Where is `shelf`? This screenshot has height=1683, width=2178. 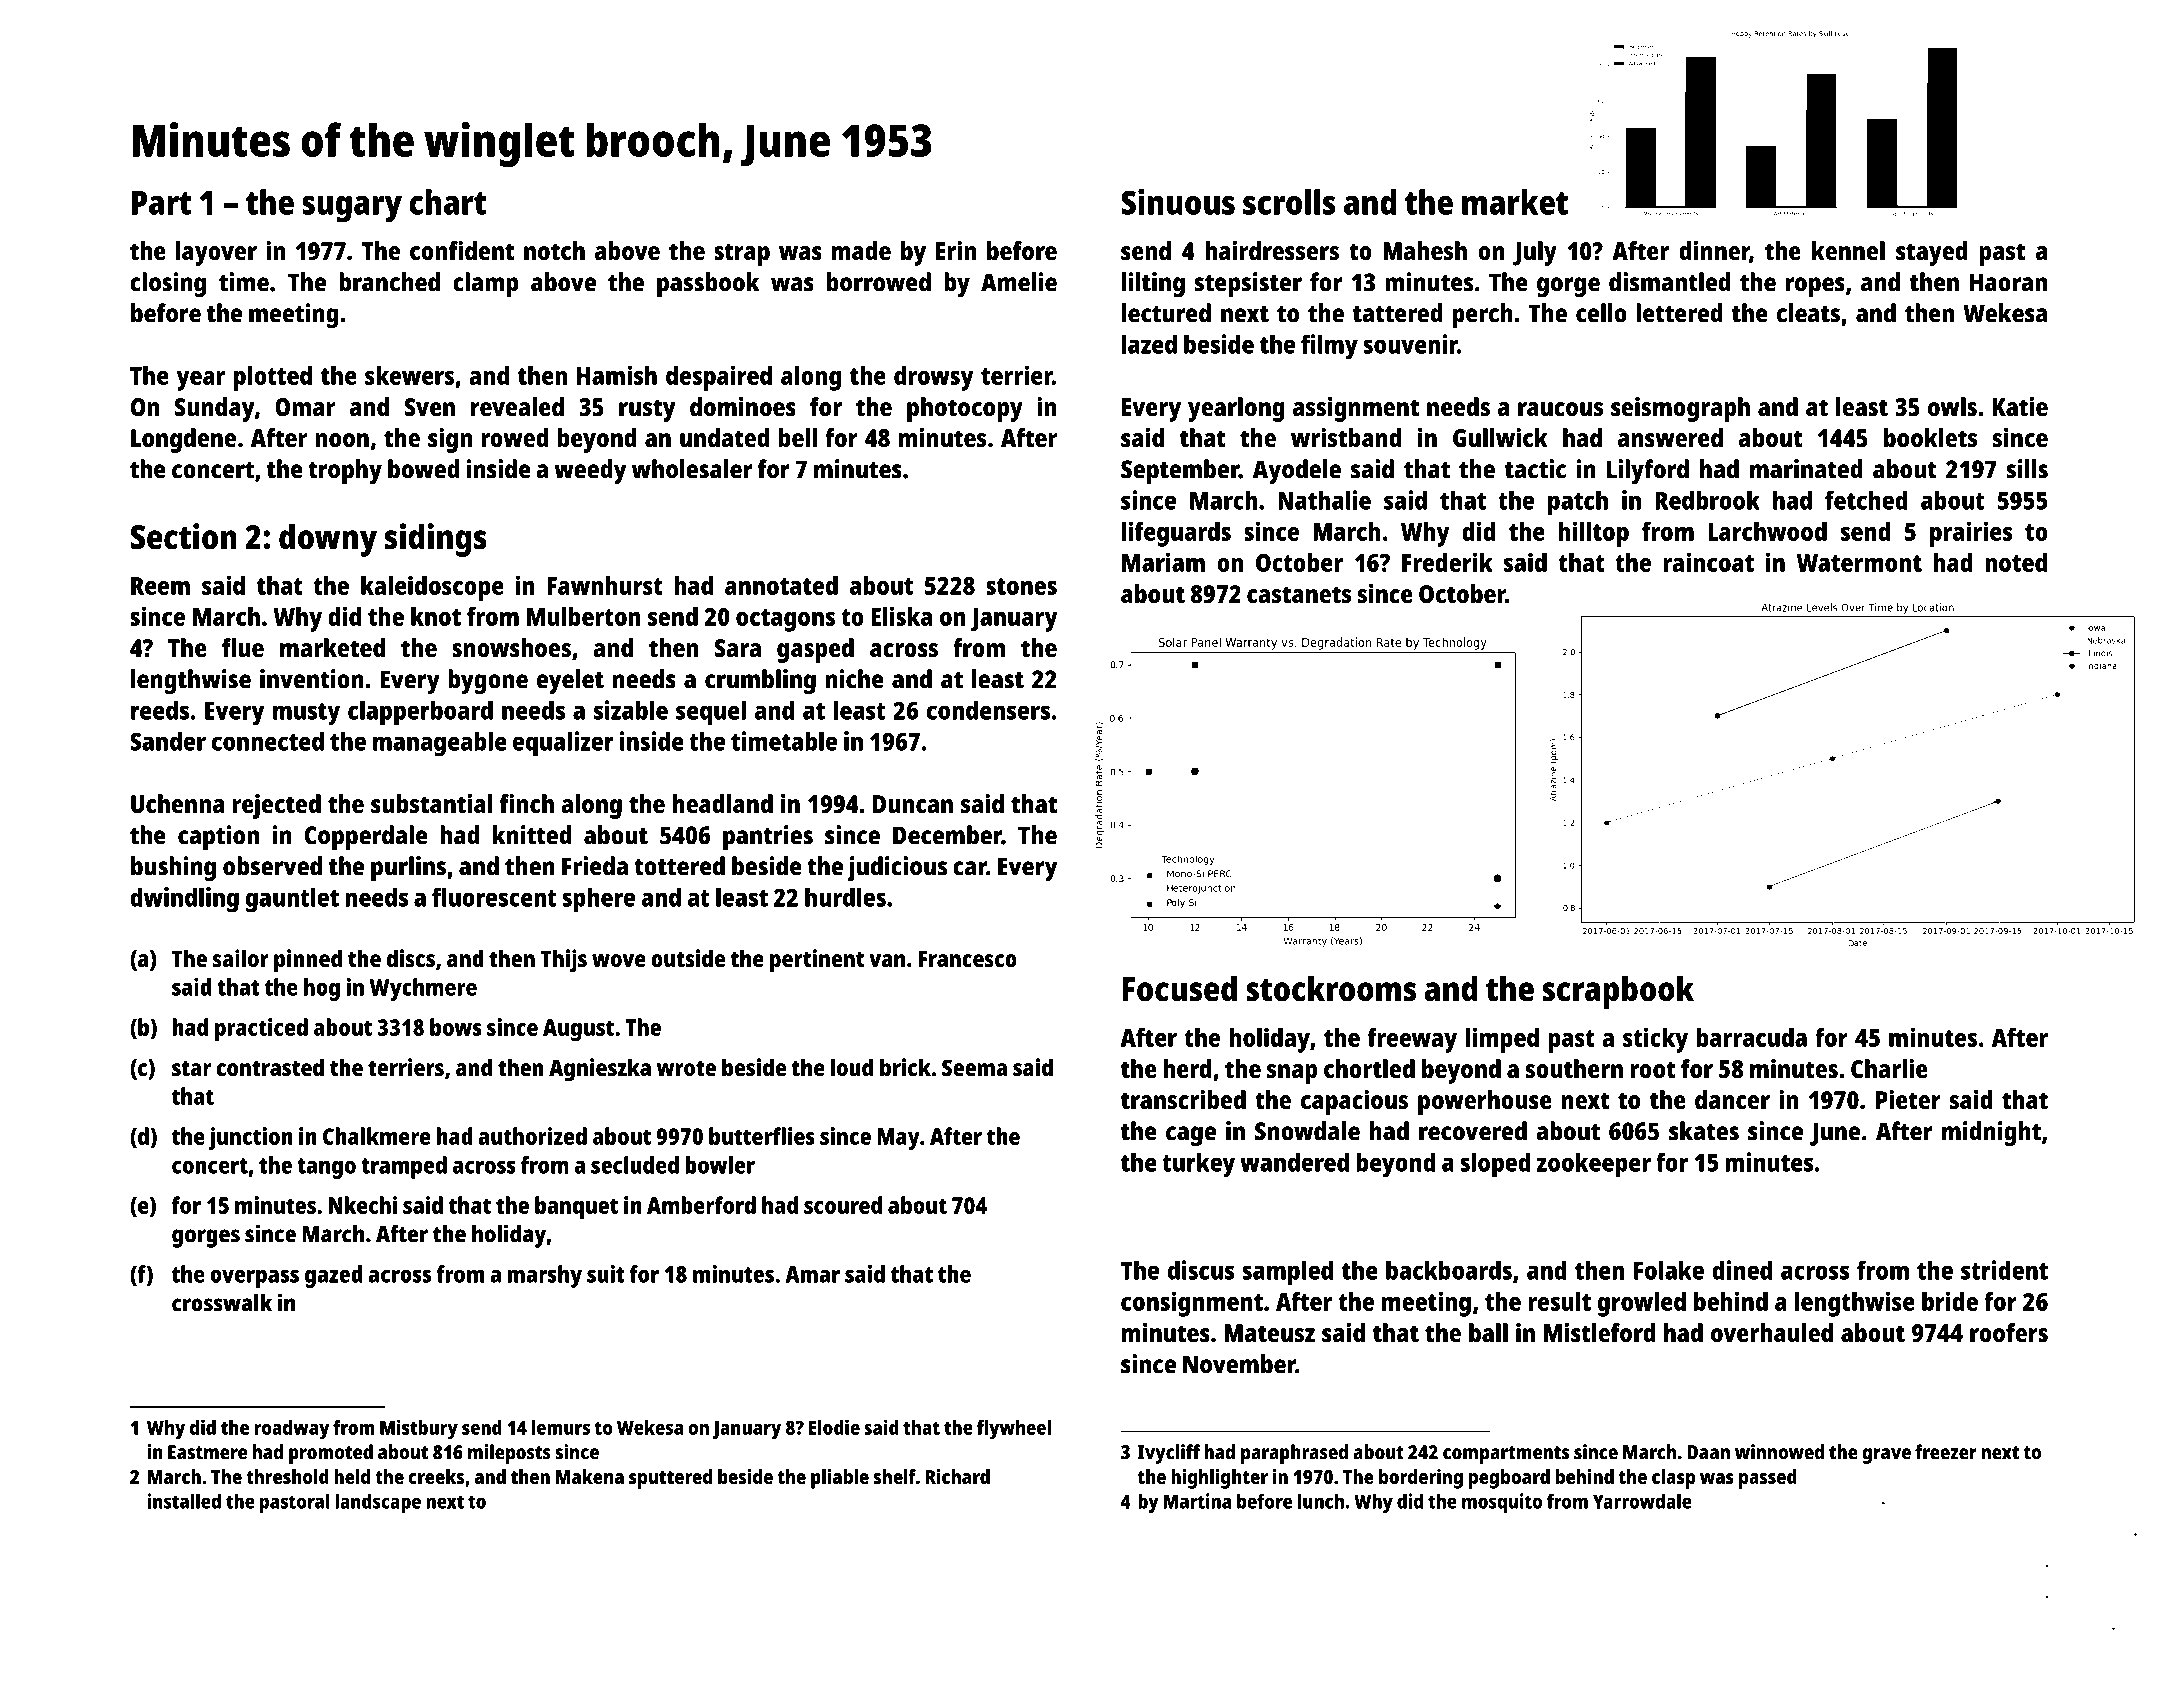
shelf is located at coordinates (895, 1476).
